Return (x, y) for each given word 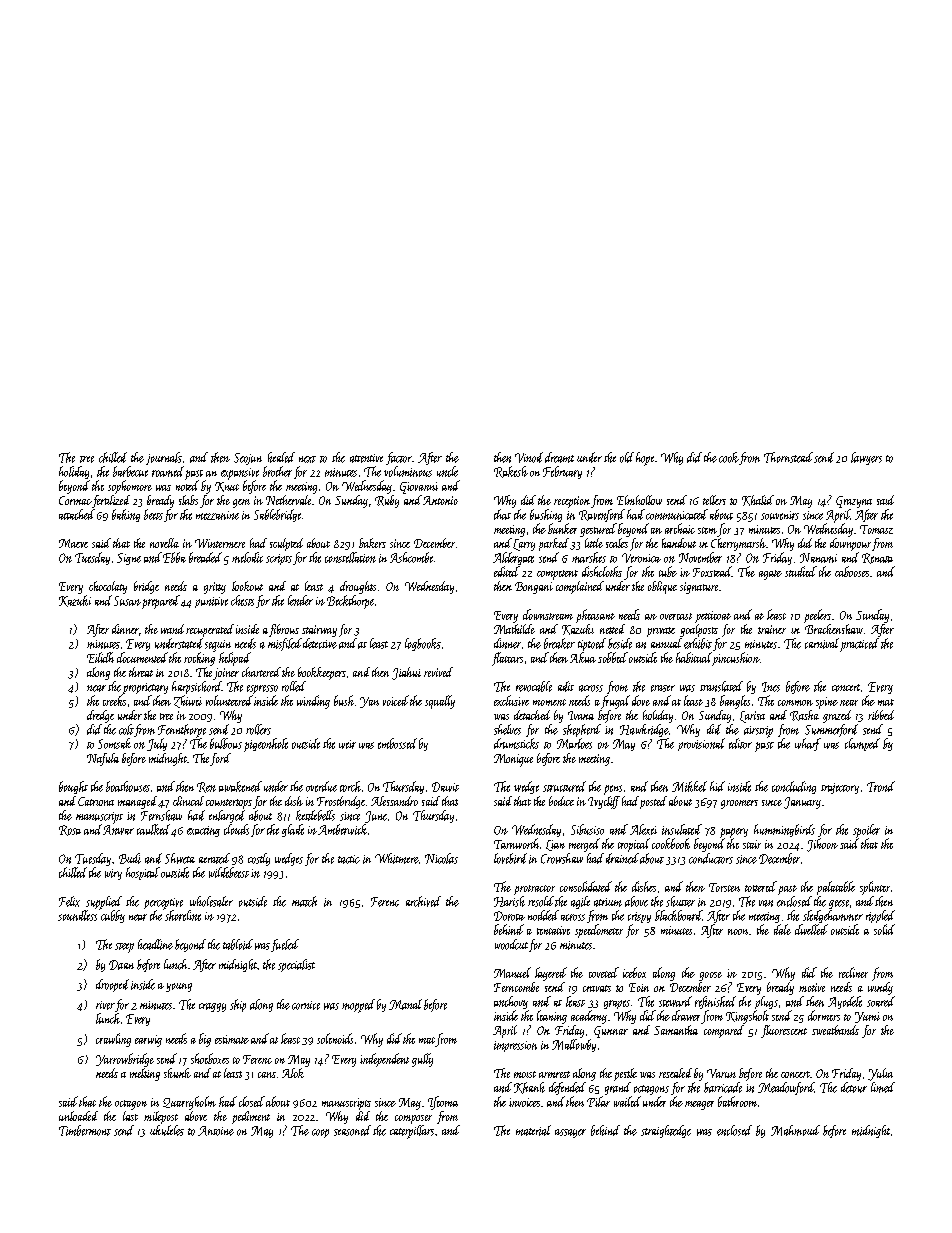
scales (617, 543)
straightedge (666, 1131)
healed (281, 457)
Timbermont (85, 1130)
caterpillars (412, 1132)
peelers (817, 616)
